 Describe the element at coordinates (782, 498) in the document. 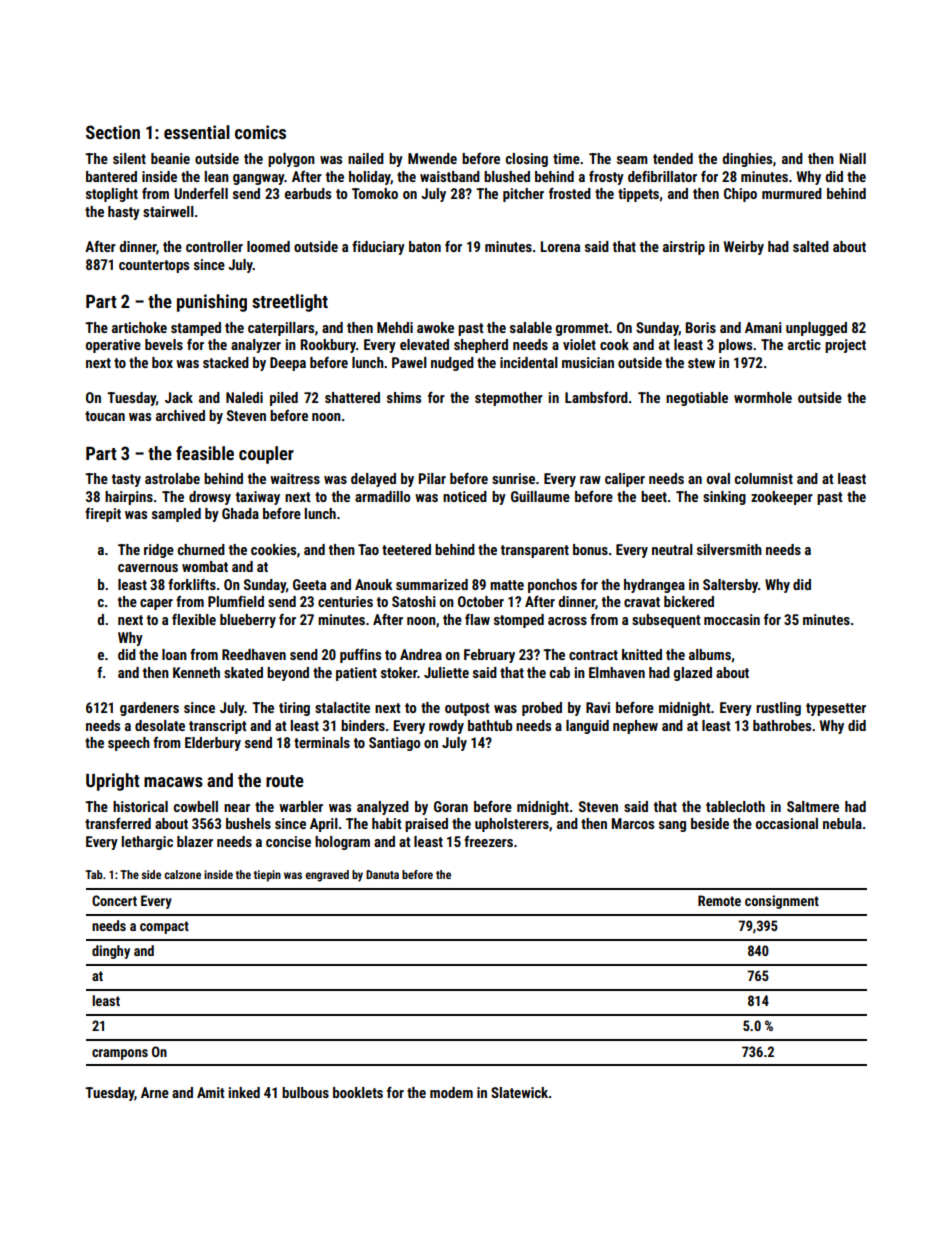

I see `zookeeper` at that location.
